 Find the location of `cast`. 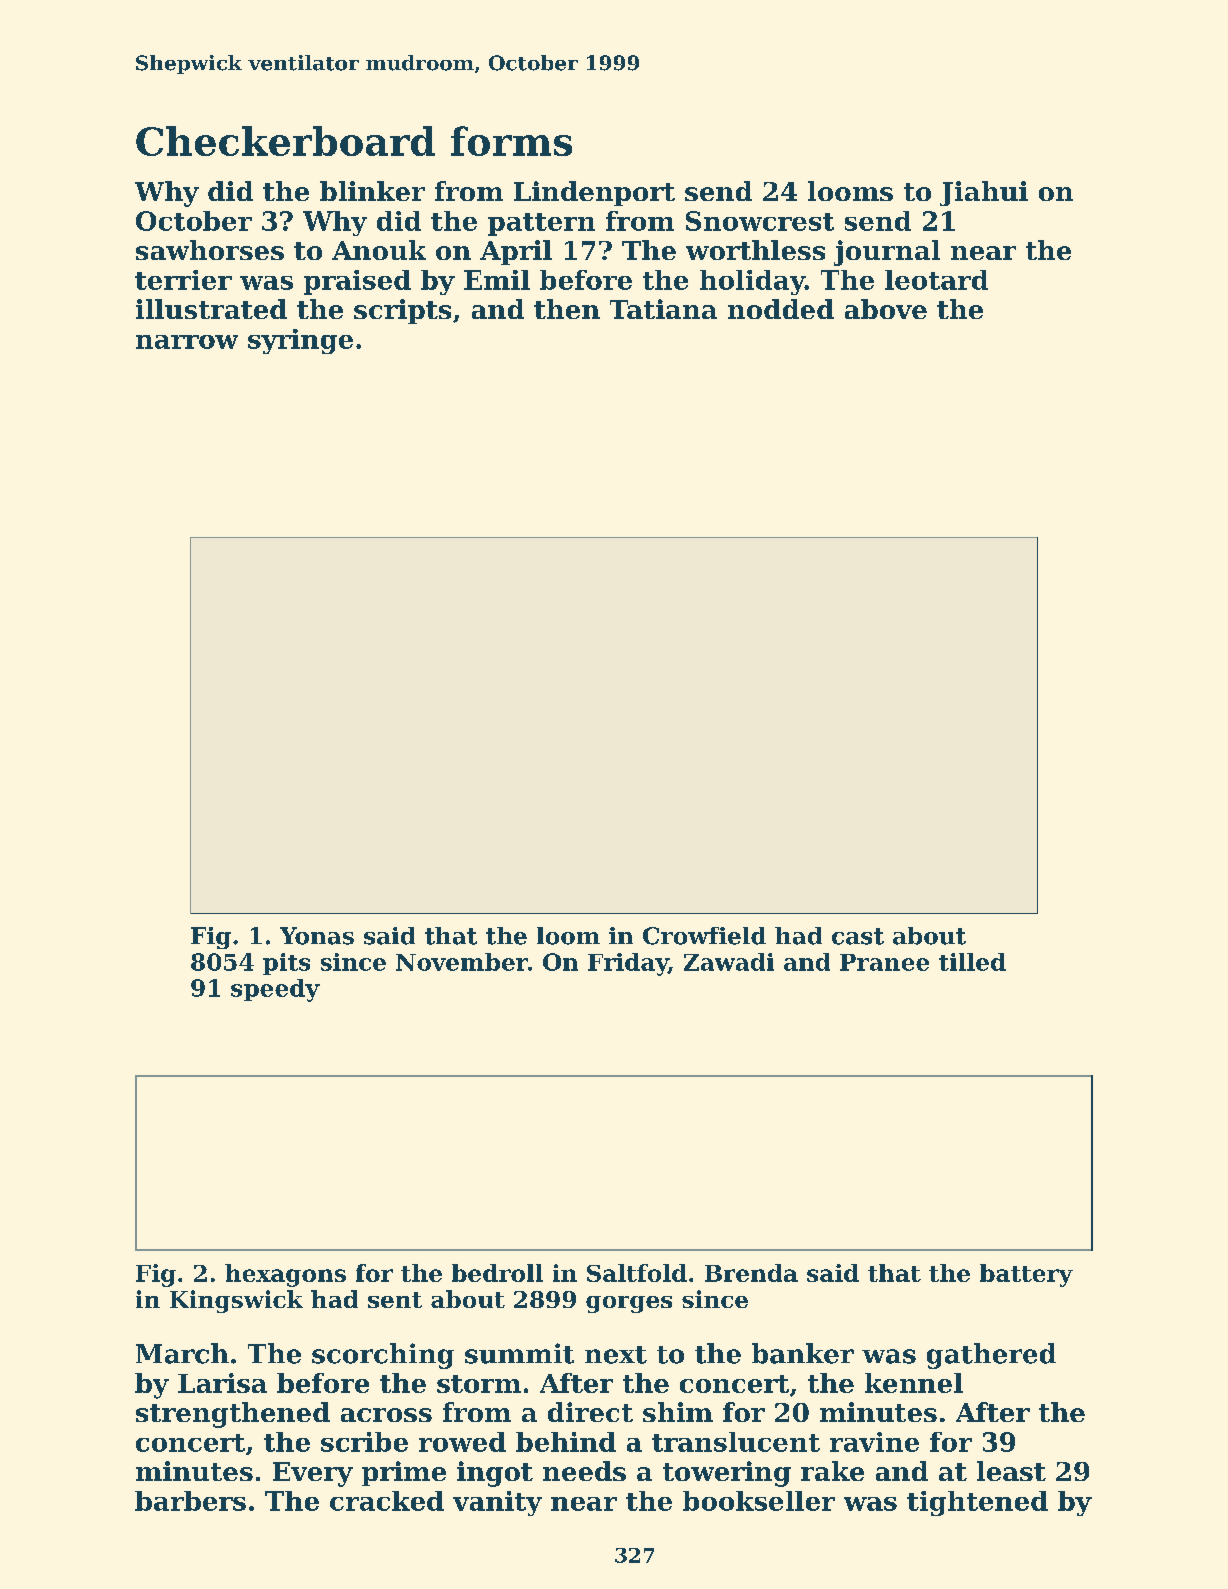

cast is located at coordinates (858, 936).
